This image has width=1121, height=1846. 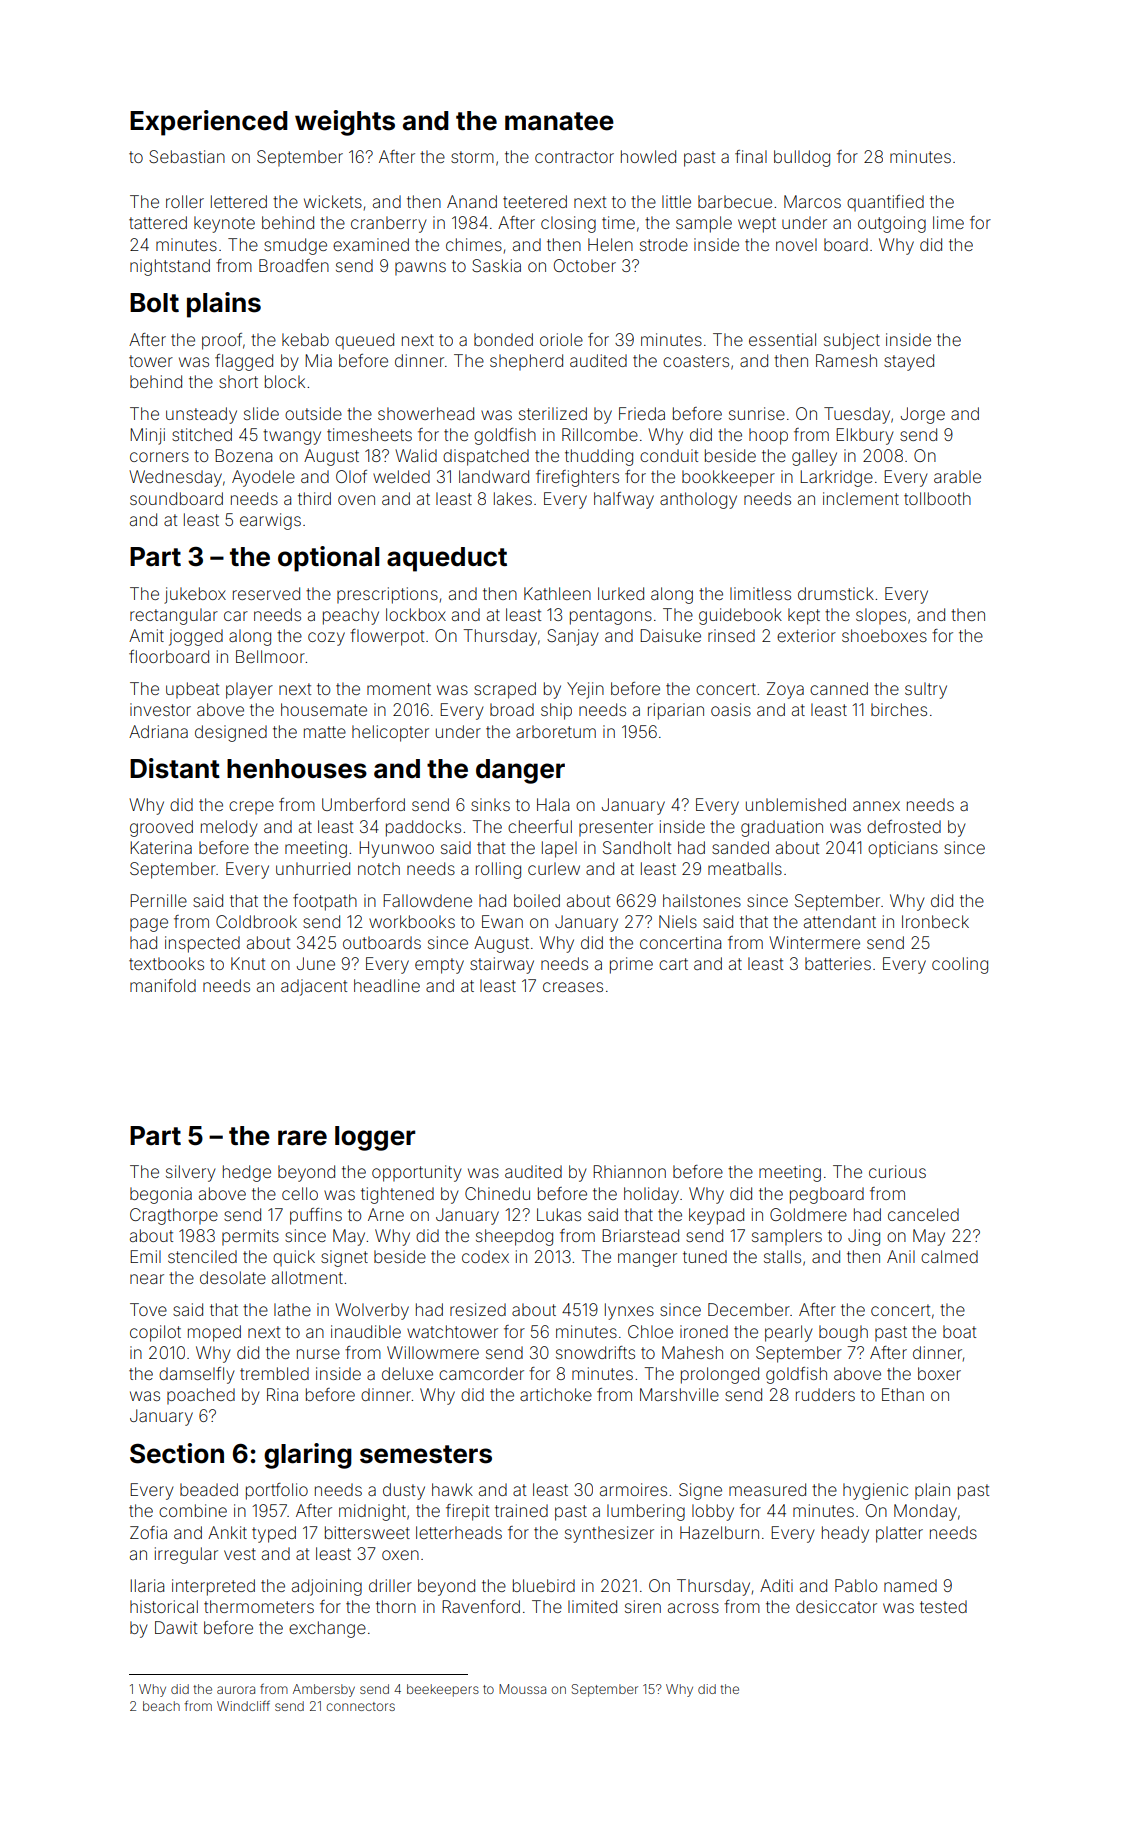 I want to click on Wolverby, so click(x=372, y=1311).
